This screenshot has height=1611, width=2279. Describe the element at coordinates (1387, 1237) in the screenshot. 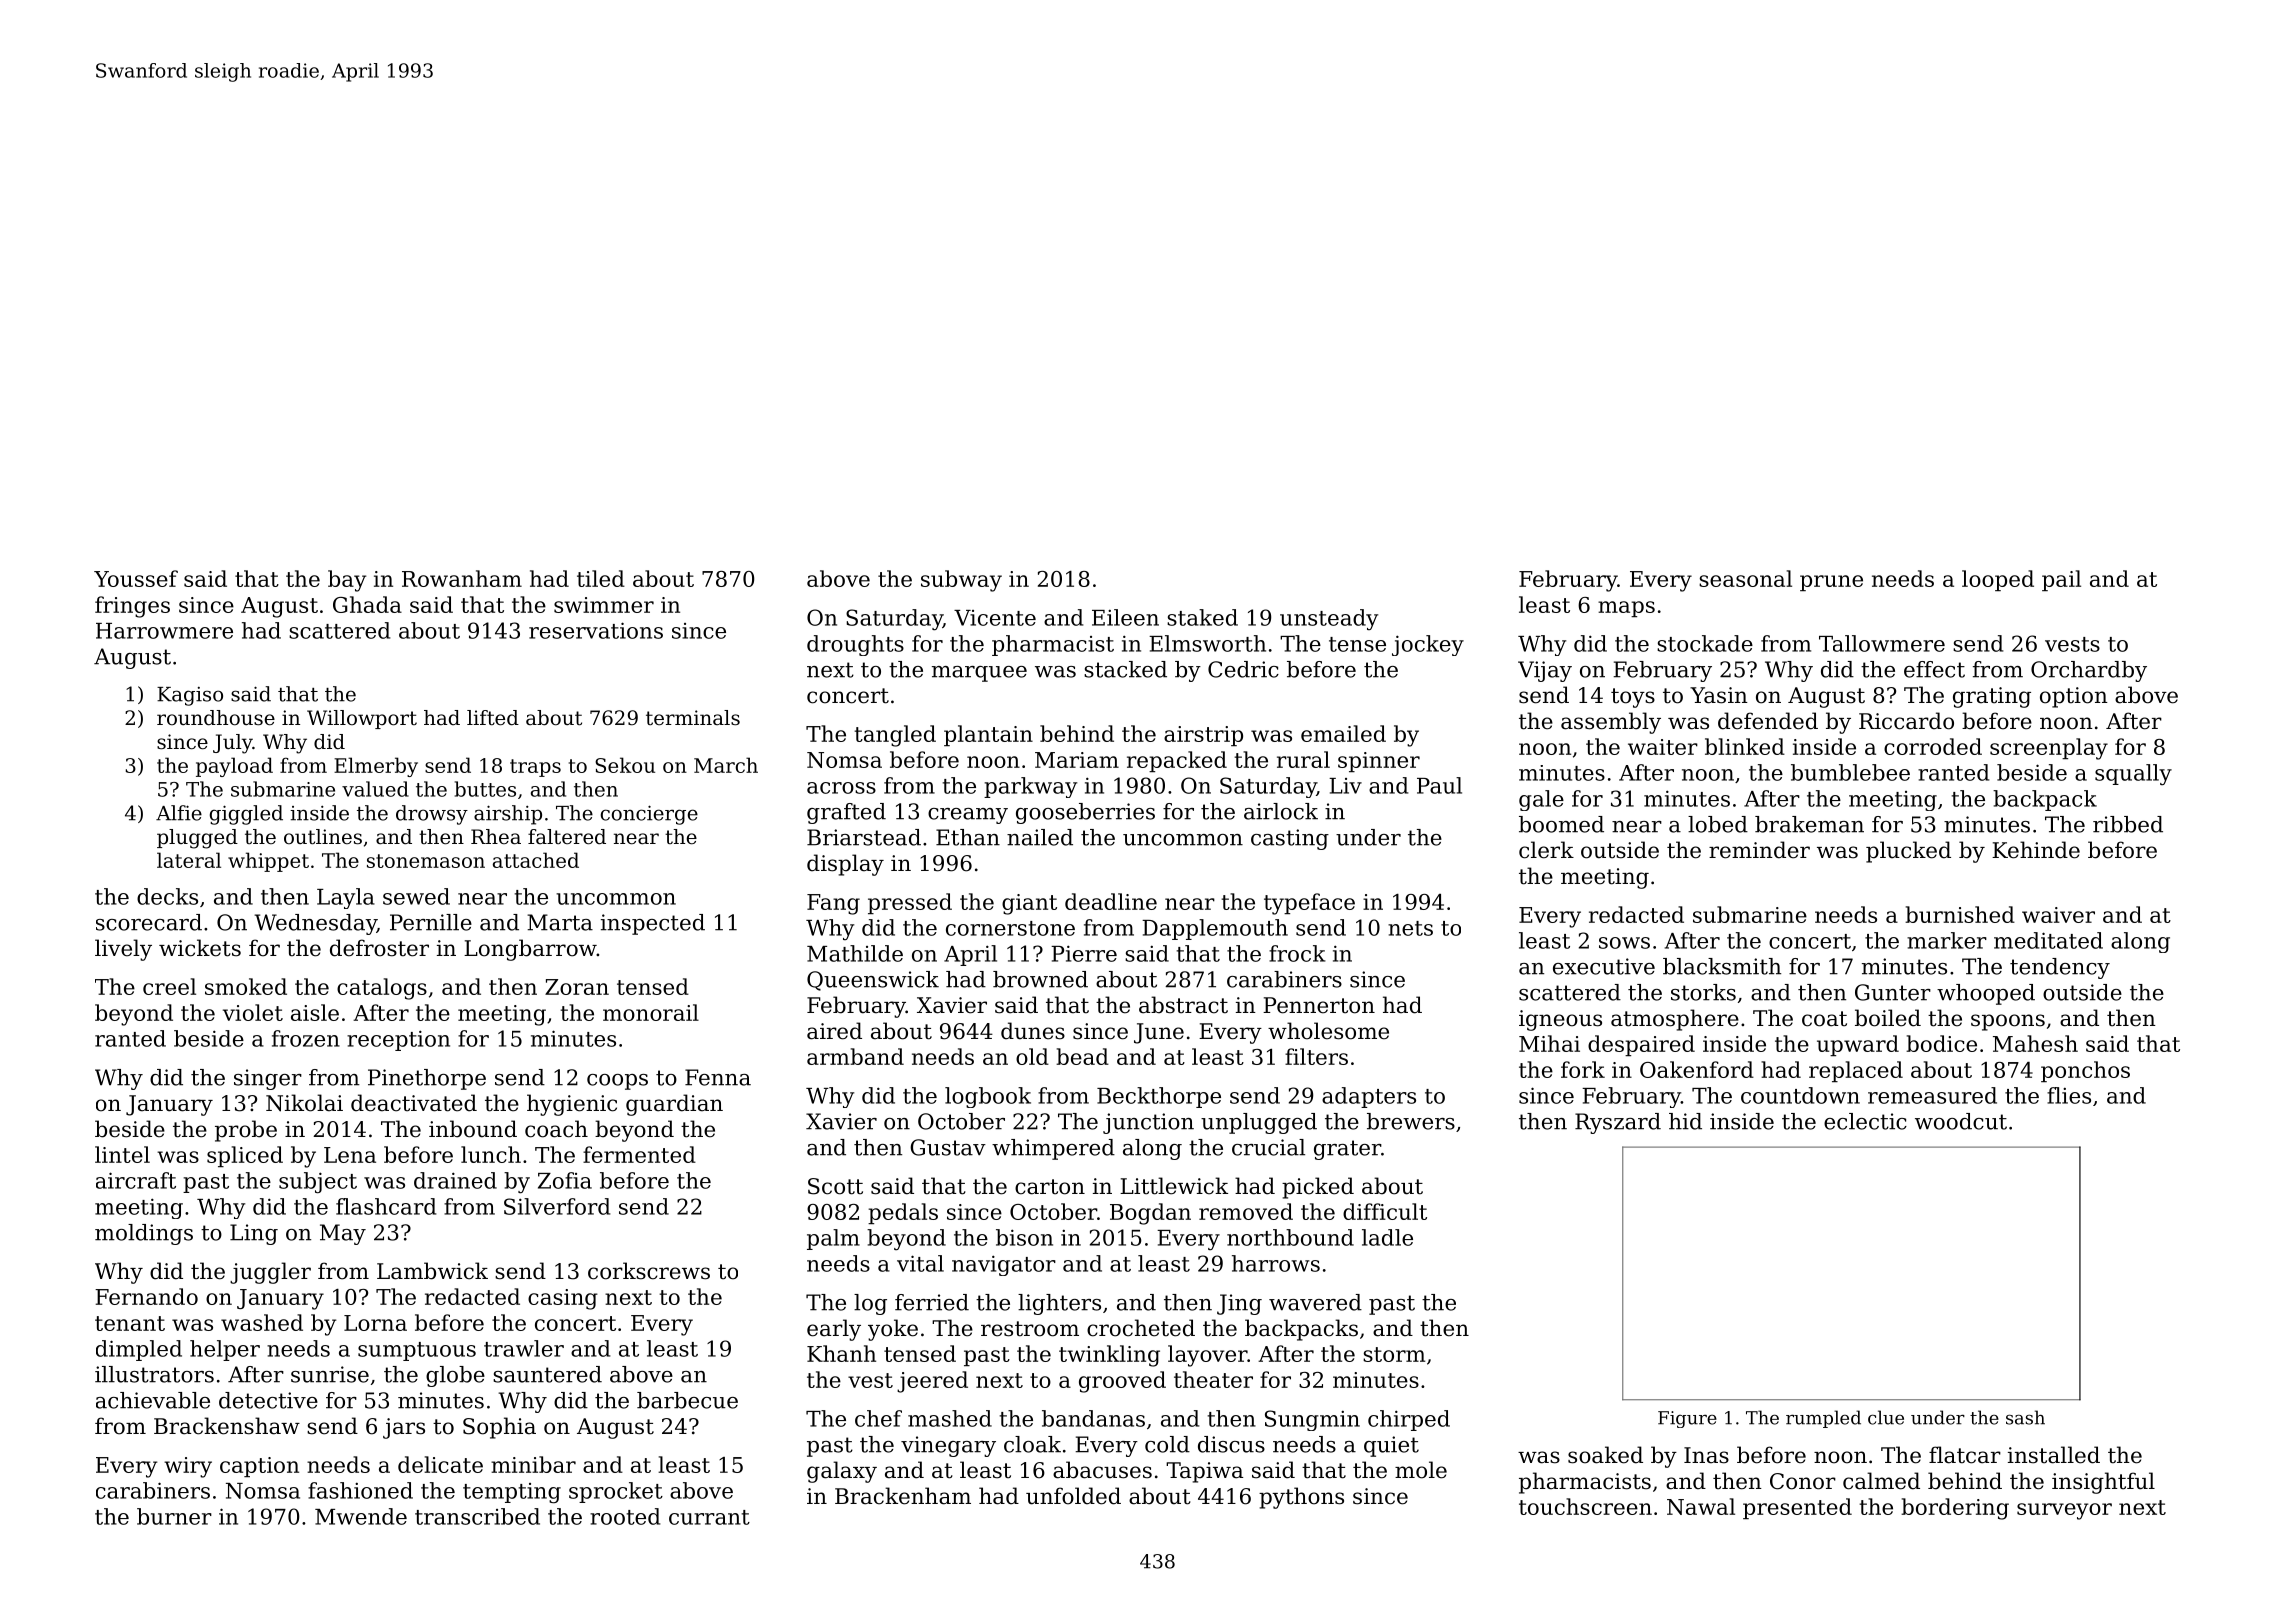

I see `ladle` at that location.
